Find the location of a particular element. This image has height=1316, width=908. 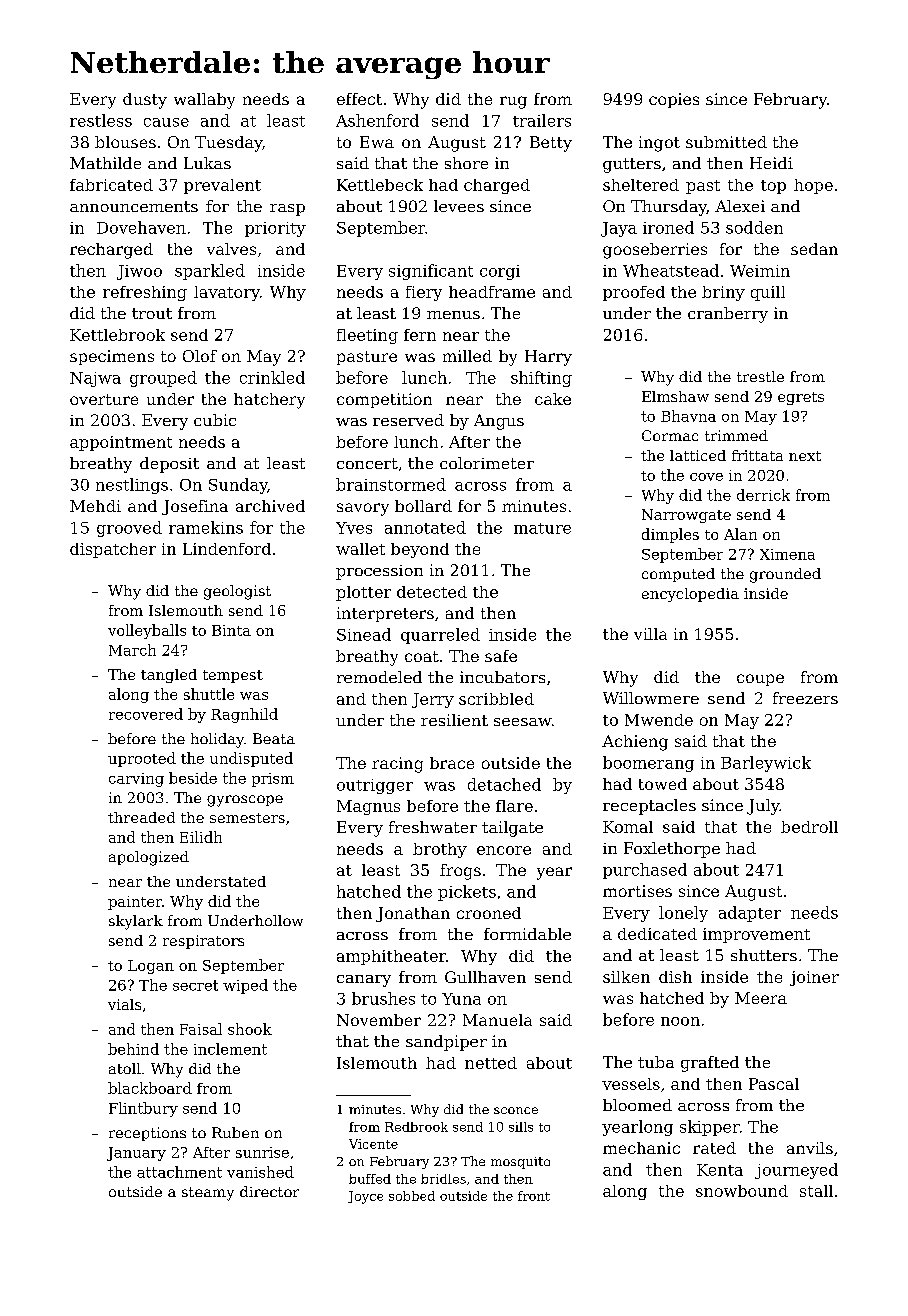

respirators is located at coordinates (203, 942).
